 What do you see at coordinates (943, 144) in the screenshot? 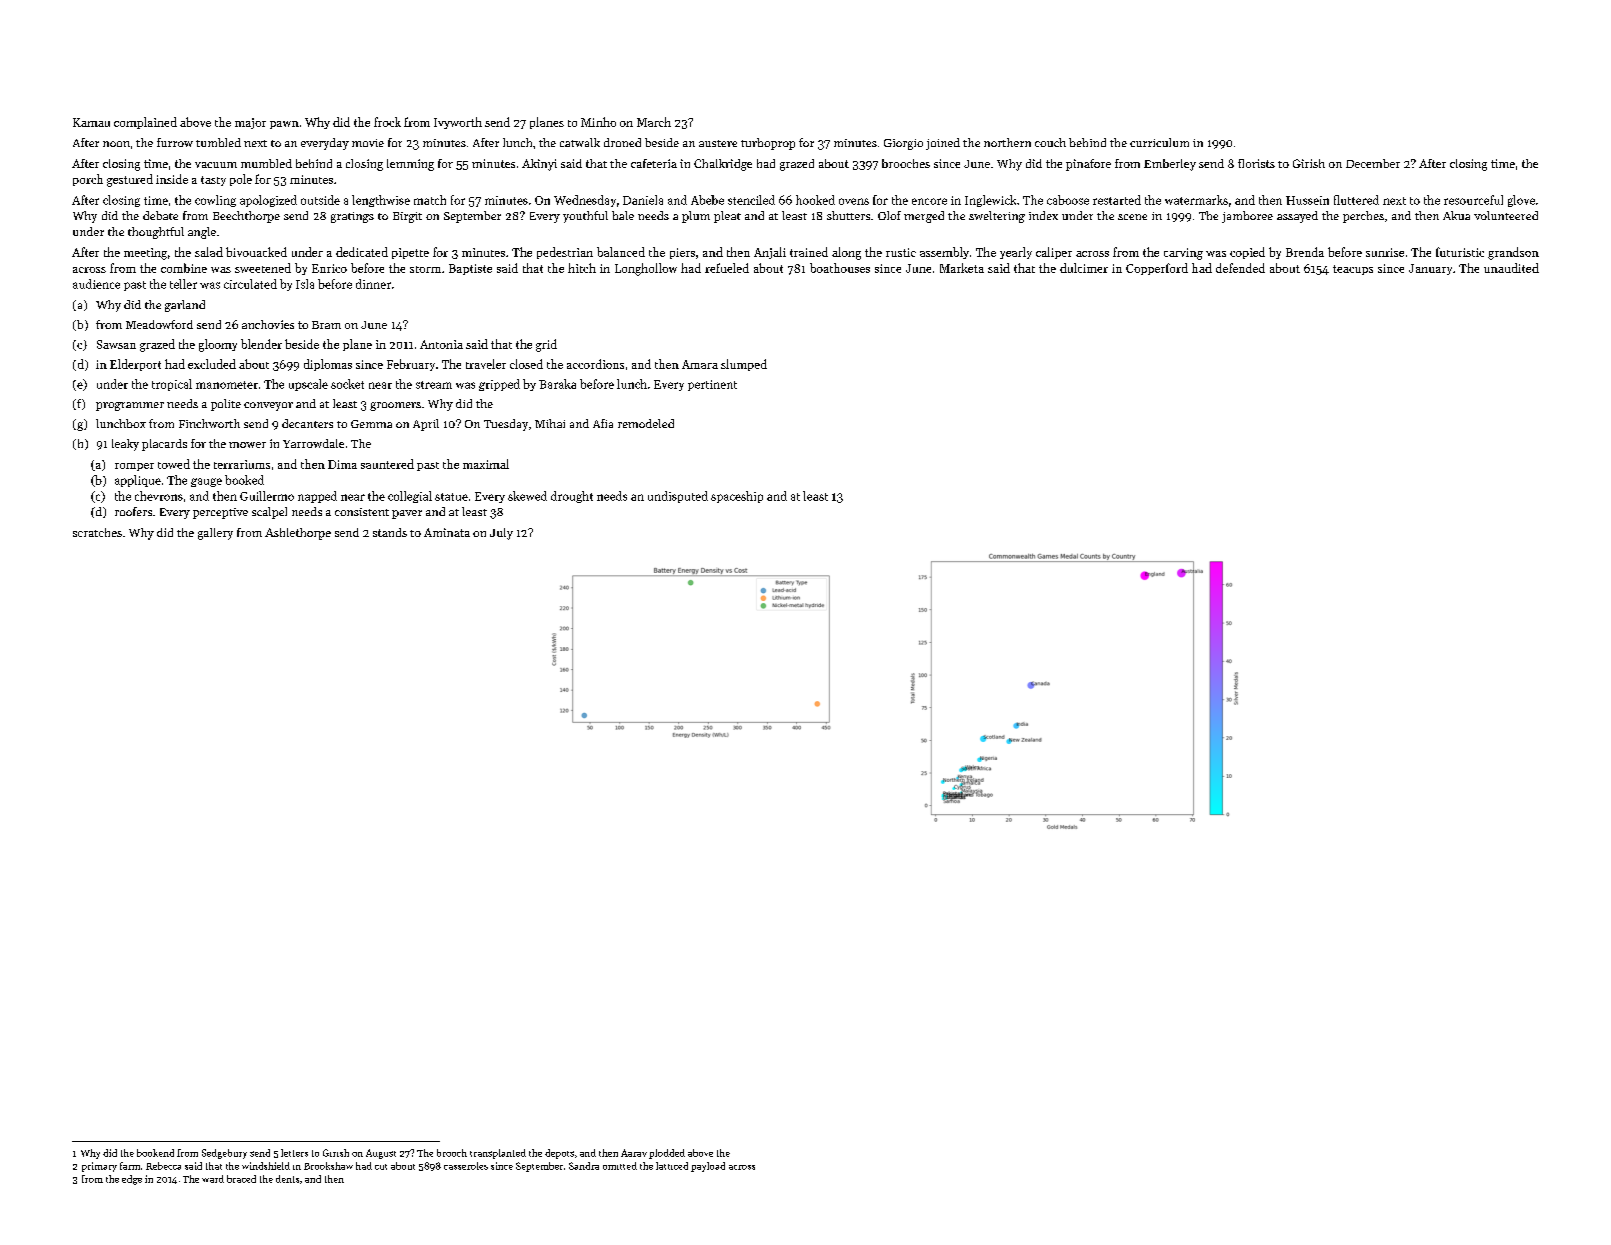
I see `joined` at bounding box center [943, 144].
